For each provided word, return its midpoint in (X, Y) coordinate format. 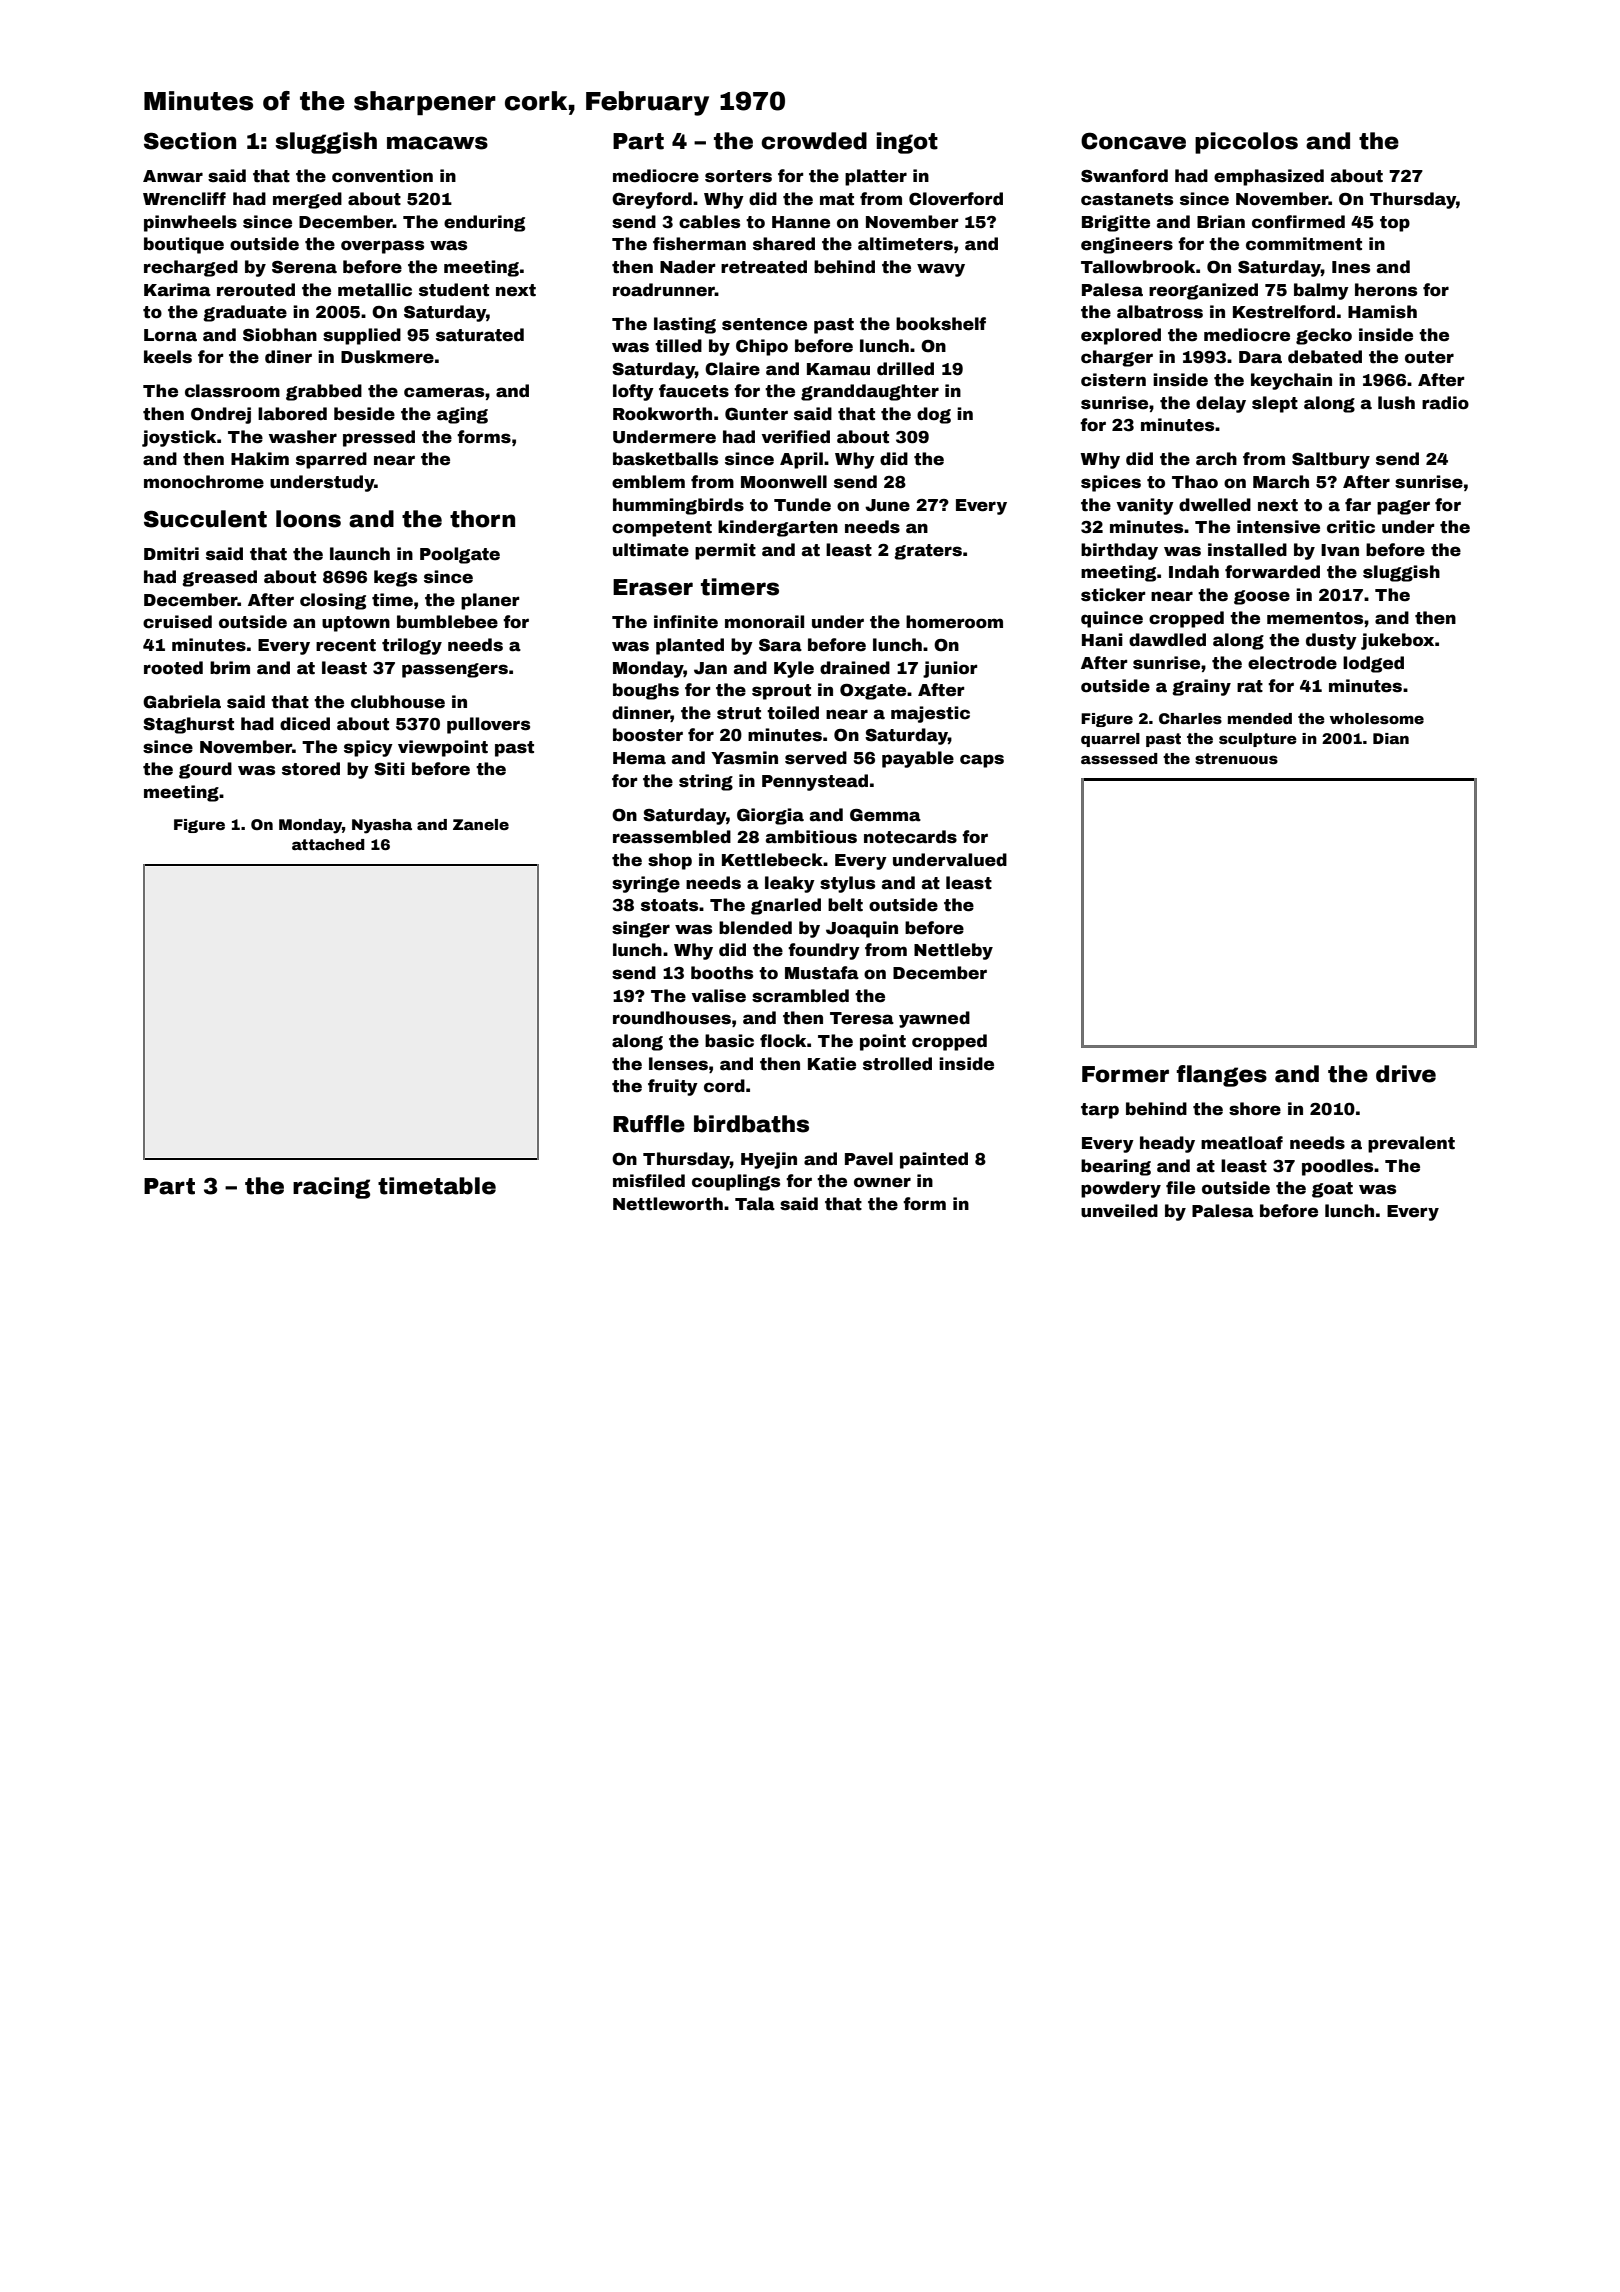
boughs (646, 691)
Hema (639, 758)
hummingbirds (678, 506)
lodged (1373, 664)
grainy (1201, 687)
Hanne (801, 222)
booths (722, 973)
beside (364, 414)
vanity (1145, 506)
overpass (382, 247)
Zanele (481, 824)
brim (230, 668)
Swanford (1124, 176)
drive (1406, 1074)
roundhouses (672, 1018)
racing (331, 1188)
